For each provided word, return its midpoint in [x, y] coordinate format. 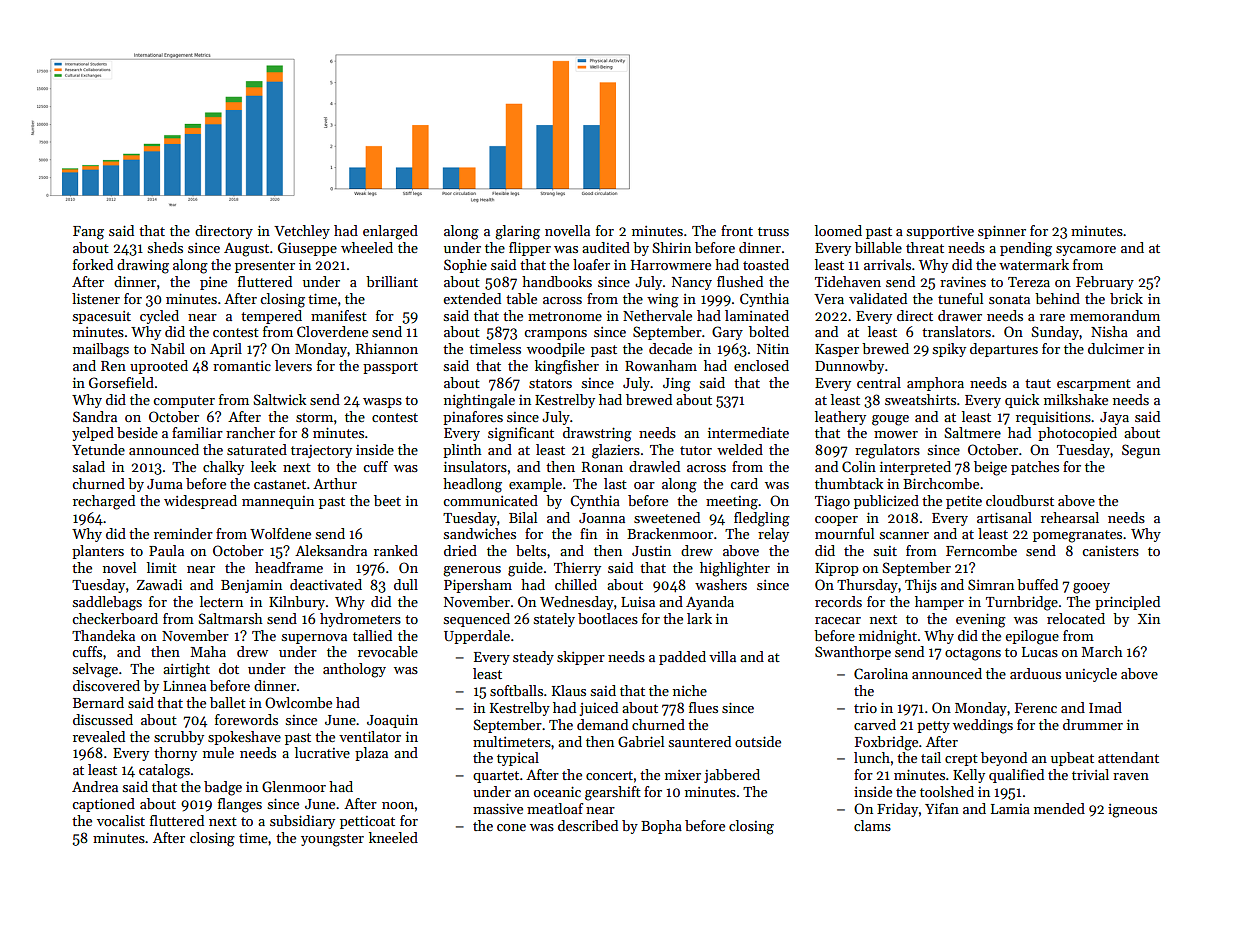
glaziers [616, 451]
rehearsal [1070, 517]
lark [699, 618]
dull [406, 584]
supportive [940, 232]
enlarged [390, 232]
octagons [973, 654]
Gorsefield [121, 382]
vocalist [121, 820]
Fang [88, 233]
